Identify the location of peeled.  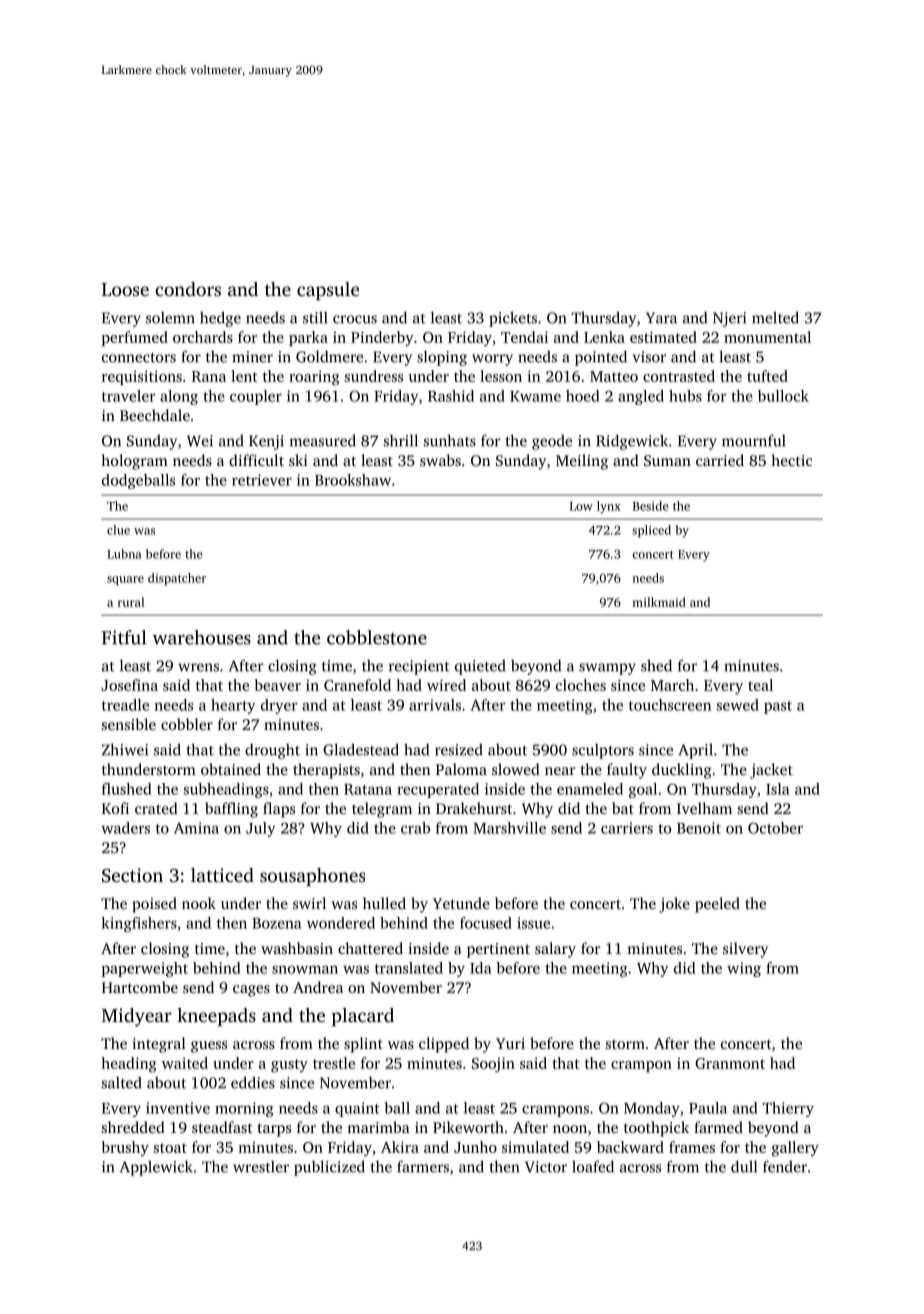
(717, 905).
